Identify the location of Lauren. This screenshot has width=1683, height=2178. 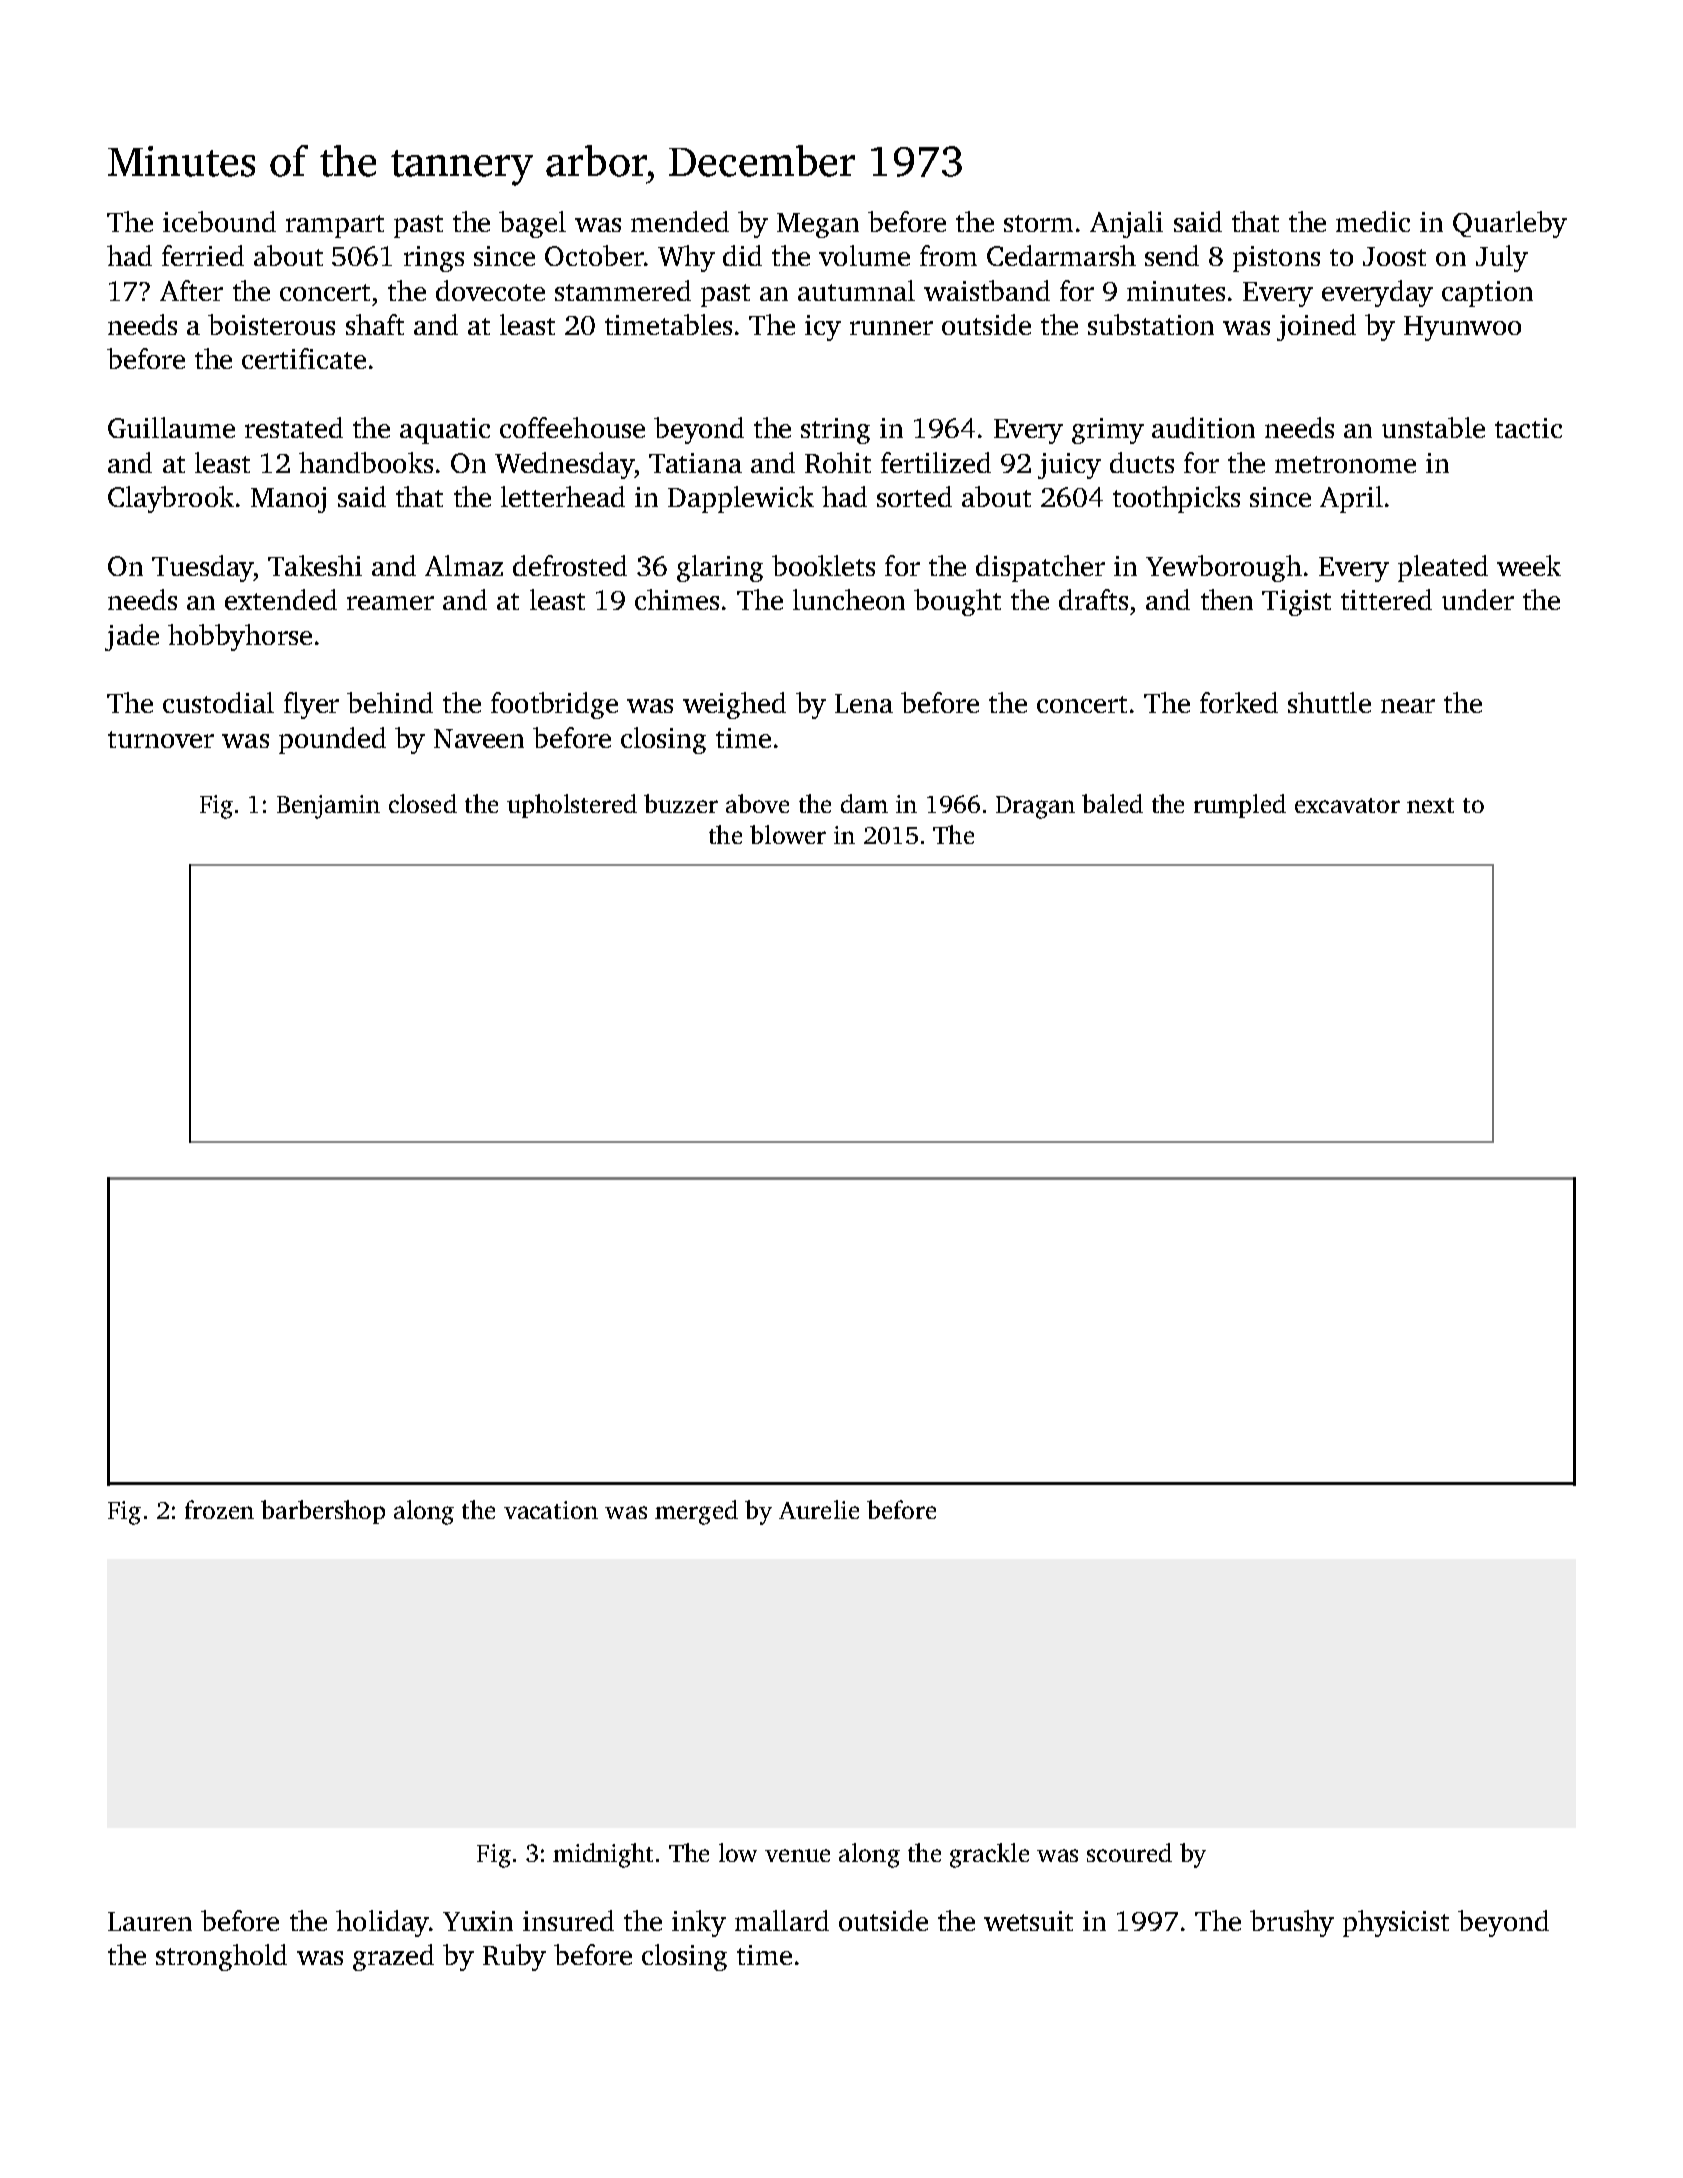
(150, 1921).
